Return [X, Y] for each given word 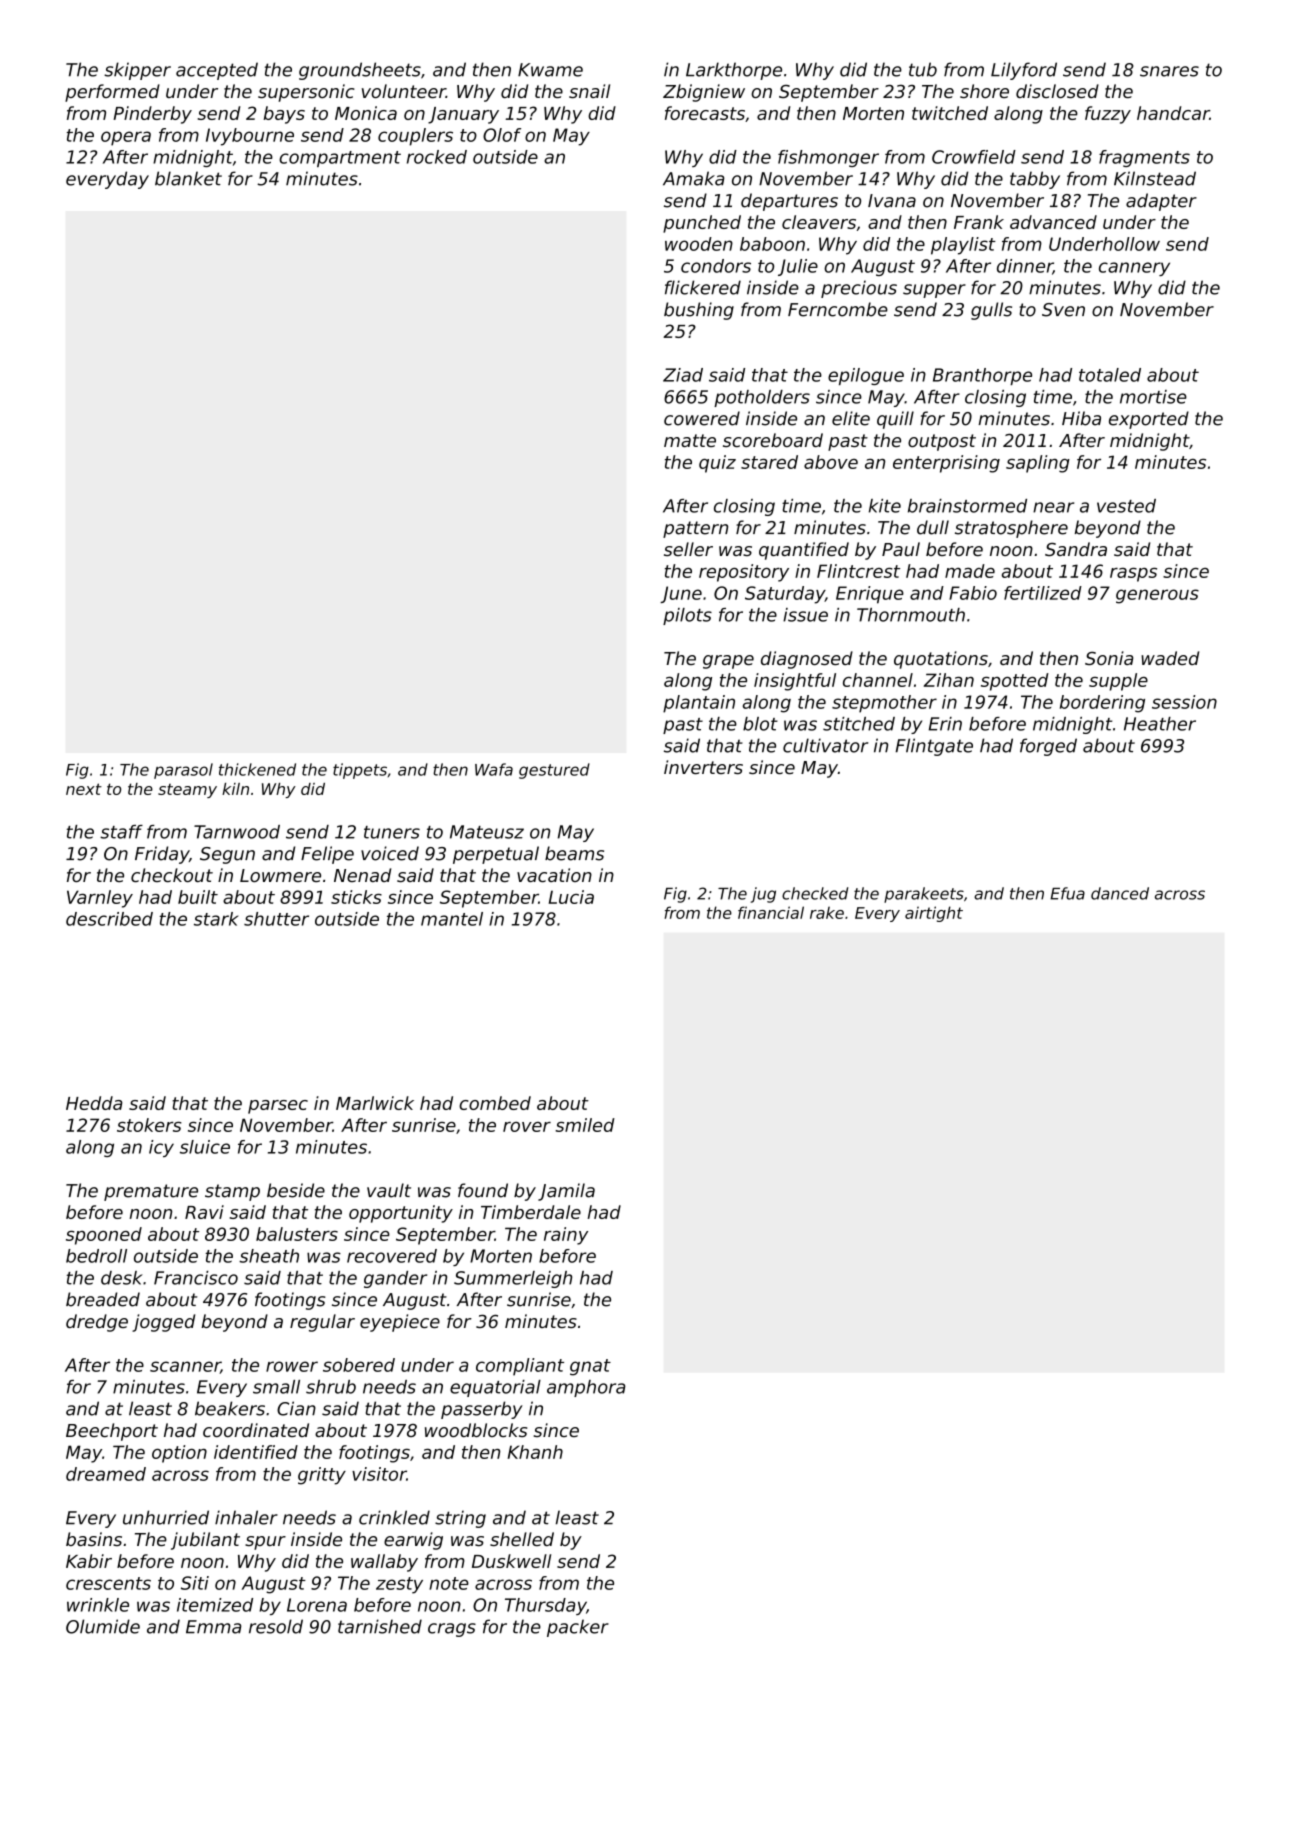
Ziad [683, 375]
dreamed [106, 1474]
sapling [1038, 464]
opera [126, 138]
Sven [1063, 310]
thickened [257, 769]
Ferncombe [838, 309]
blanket [188, 178]
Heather [1160, 724]
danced [1120, 893]
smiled [585, 1125]
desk [122, 1278]
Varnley [100, 899]
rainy [566, 1236]
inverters [703, 767]
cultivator [825, 745]
